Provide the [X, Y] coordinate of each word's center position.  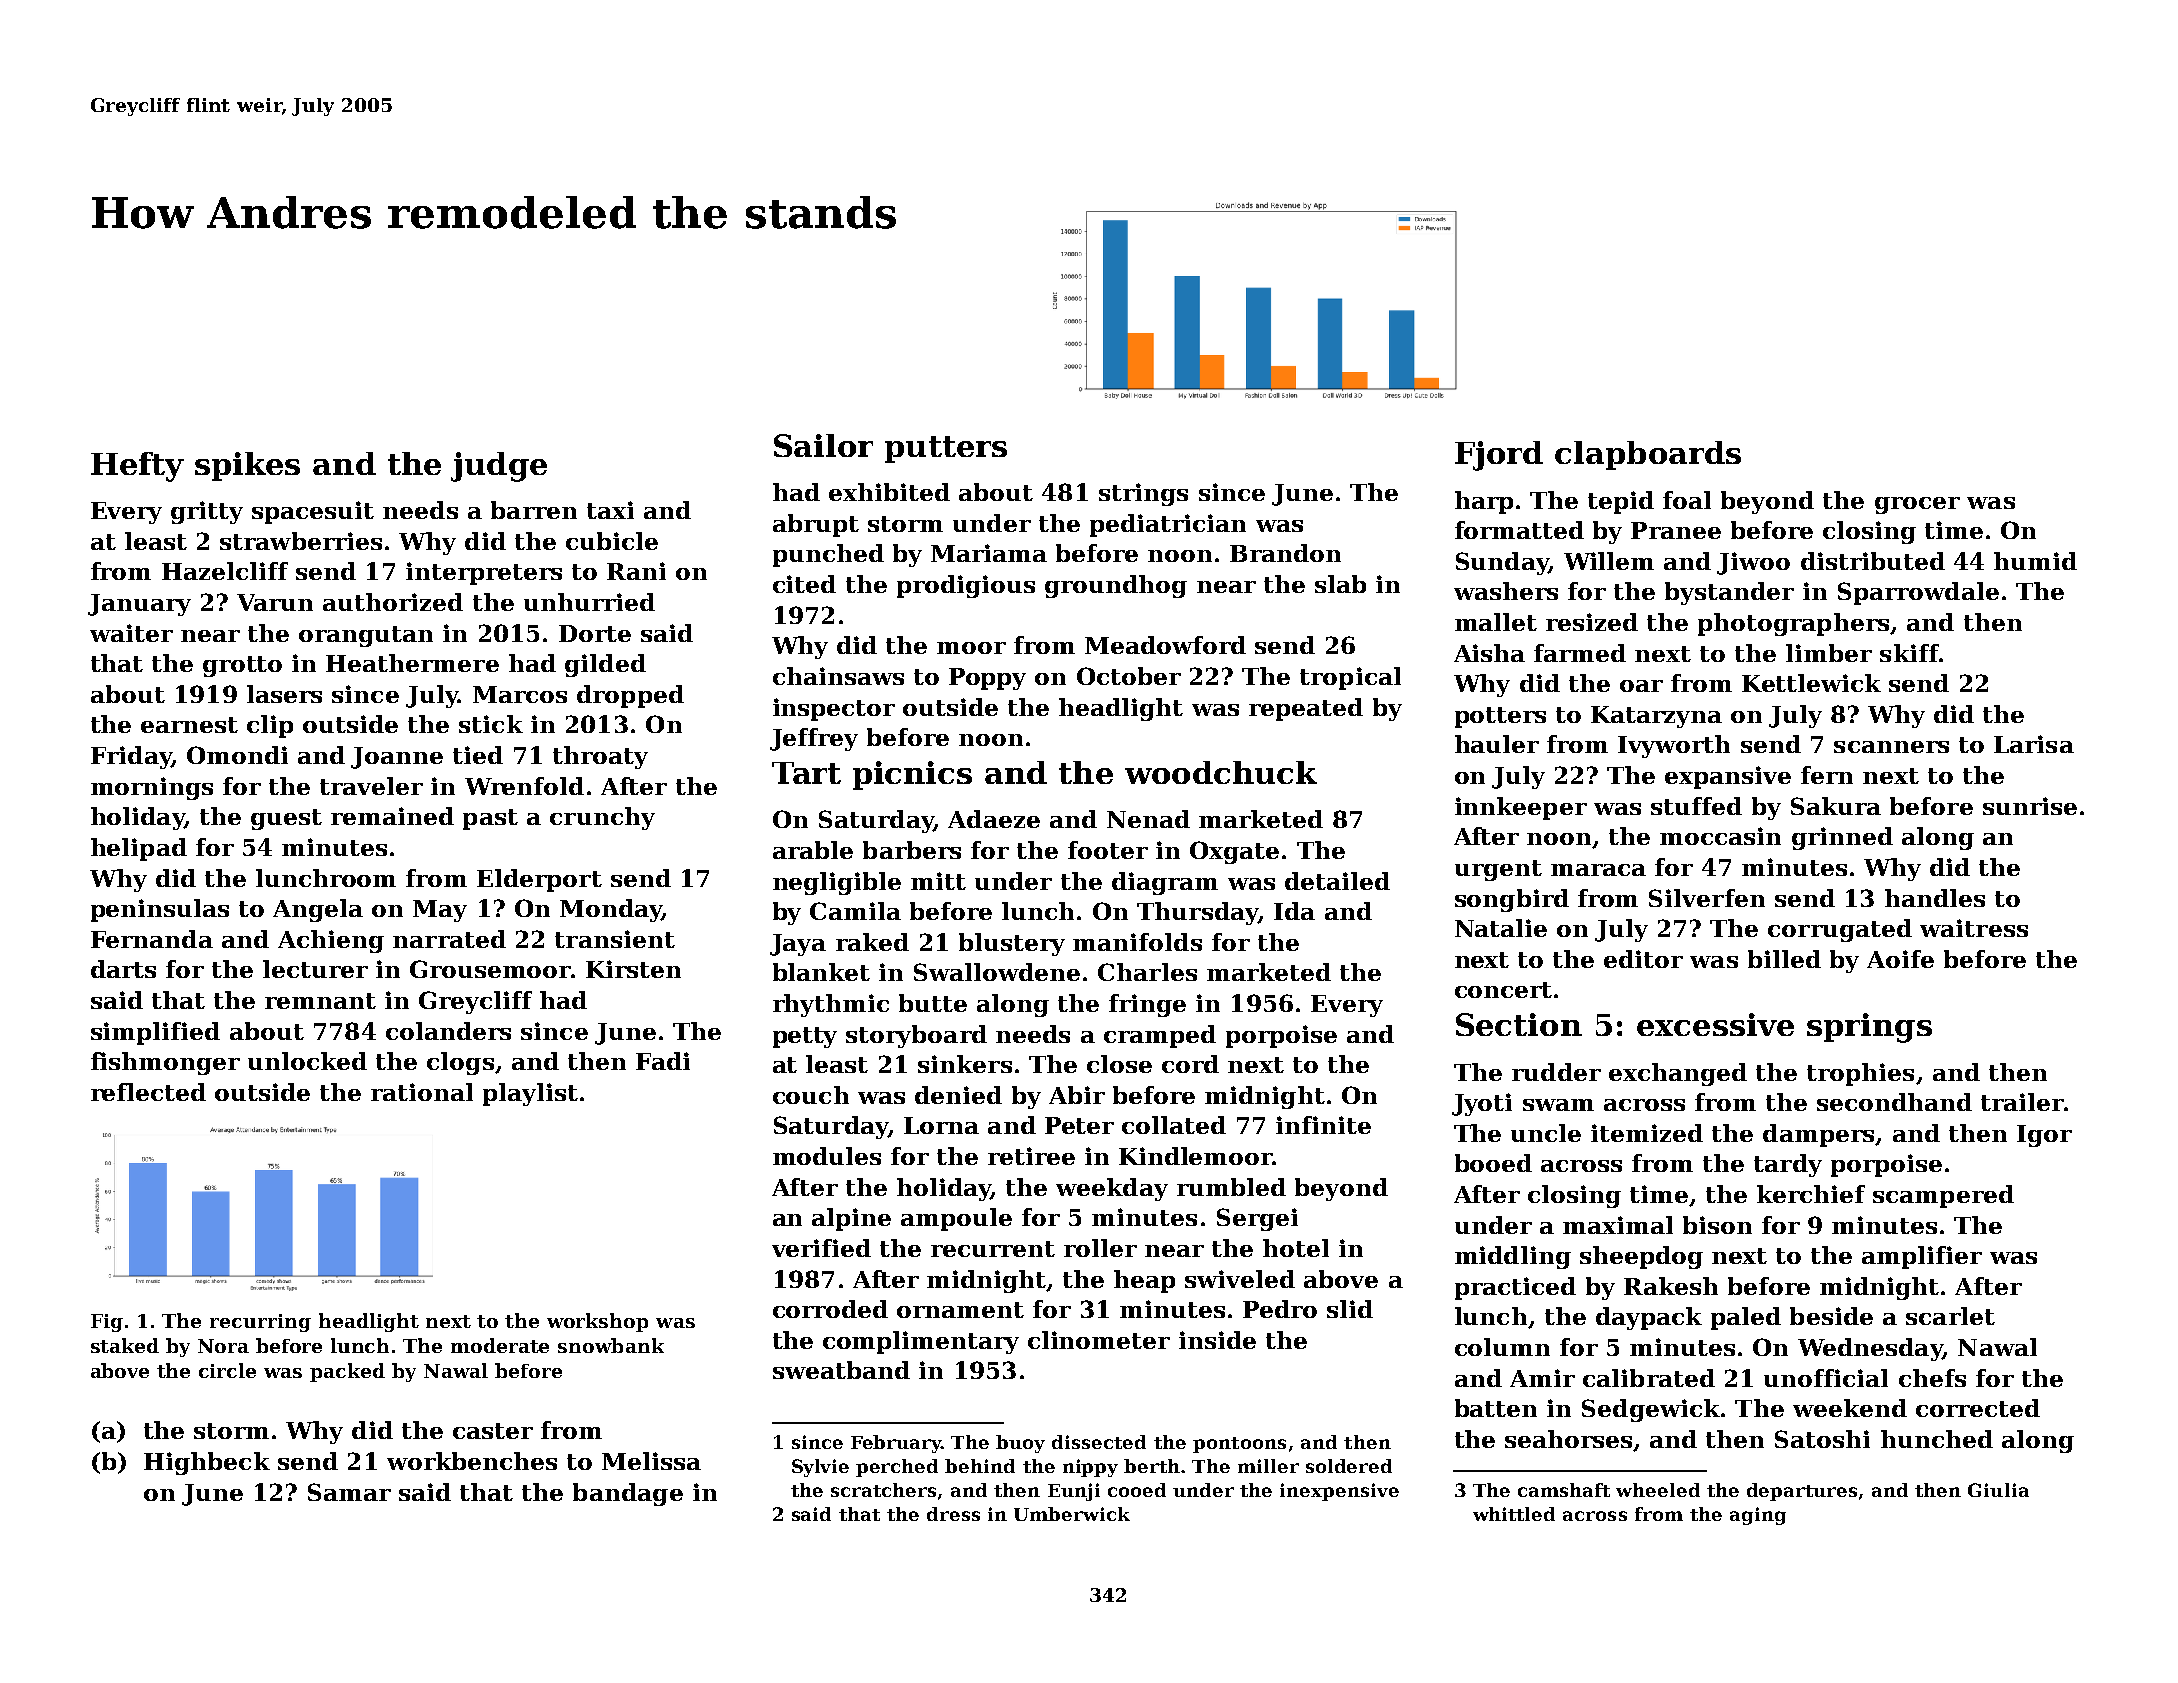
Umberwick [1072, 1514]
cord [1190, 1064]
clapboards [1648, 455]
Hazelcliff [225, 571]
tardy [1788, 1165]
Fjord [1499, 456]
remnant [320, 1001]
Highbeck [207, 1463]
